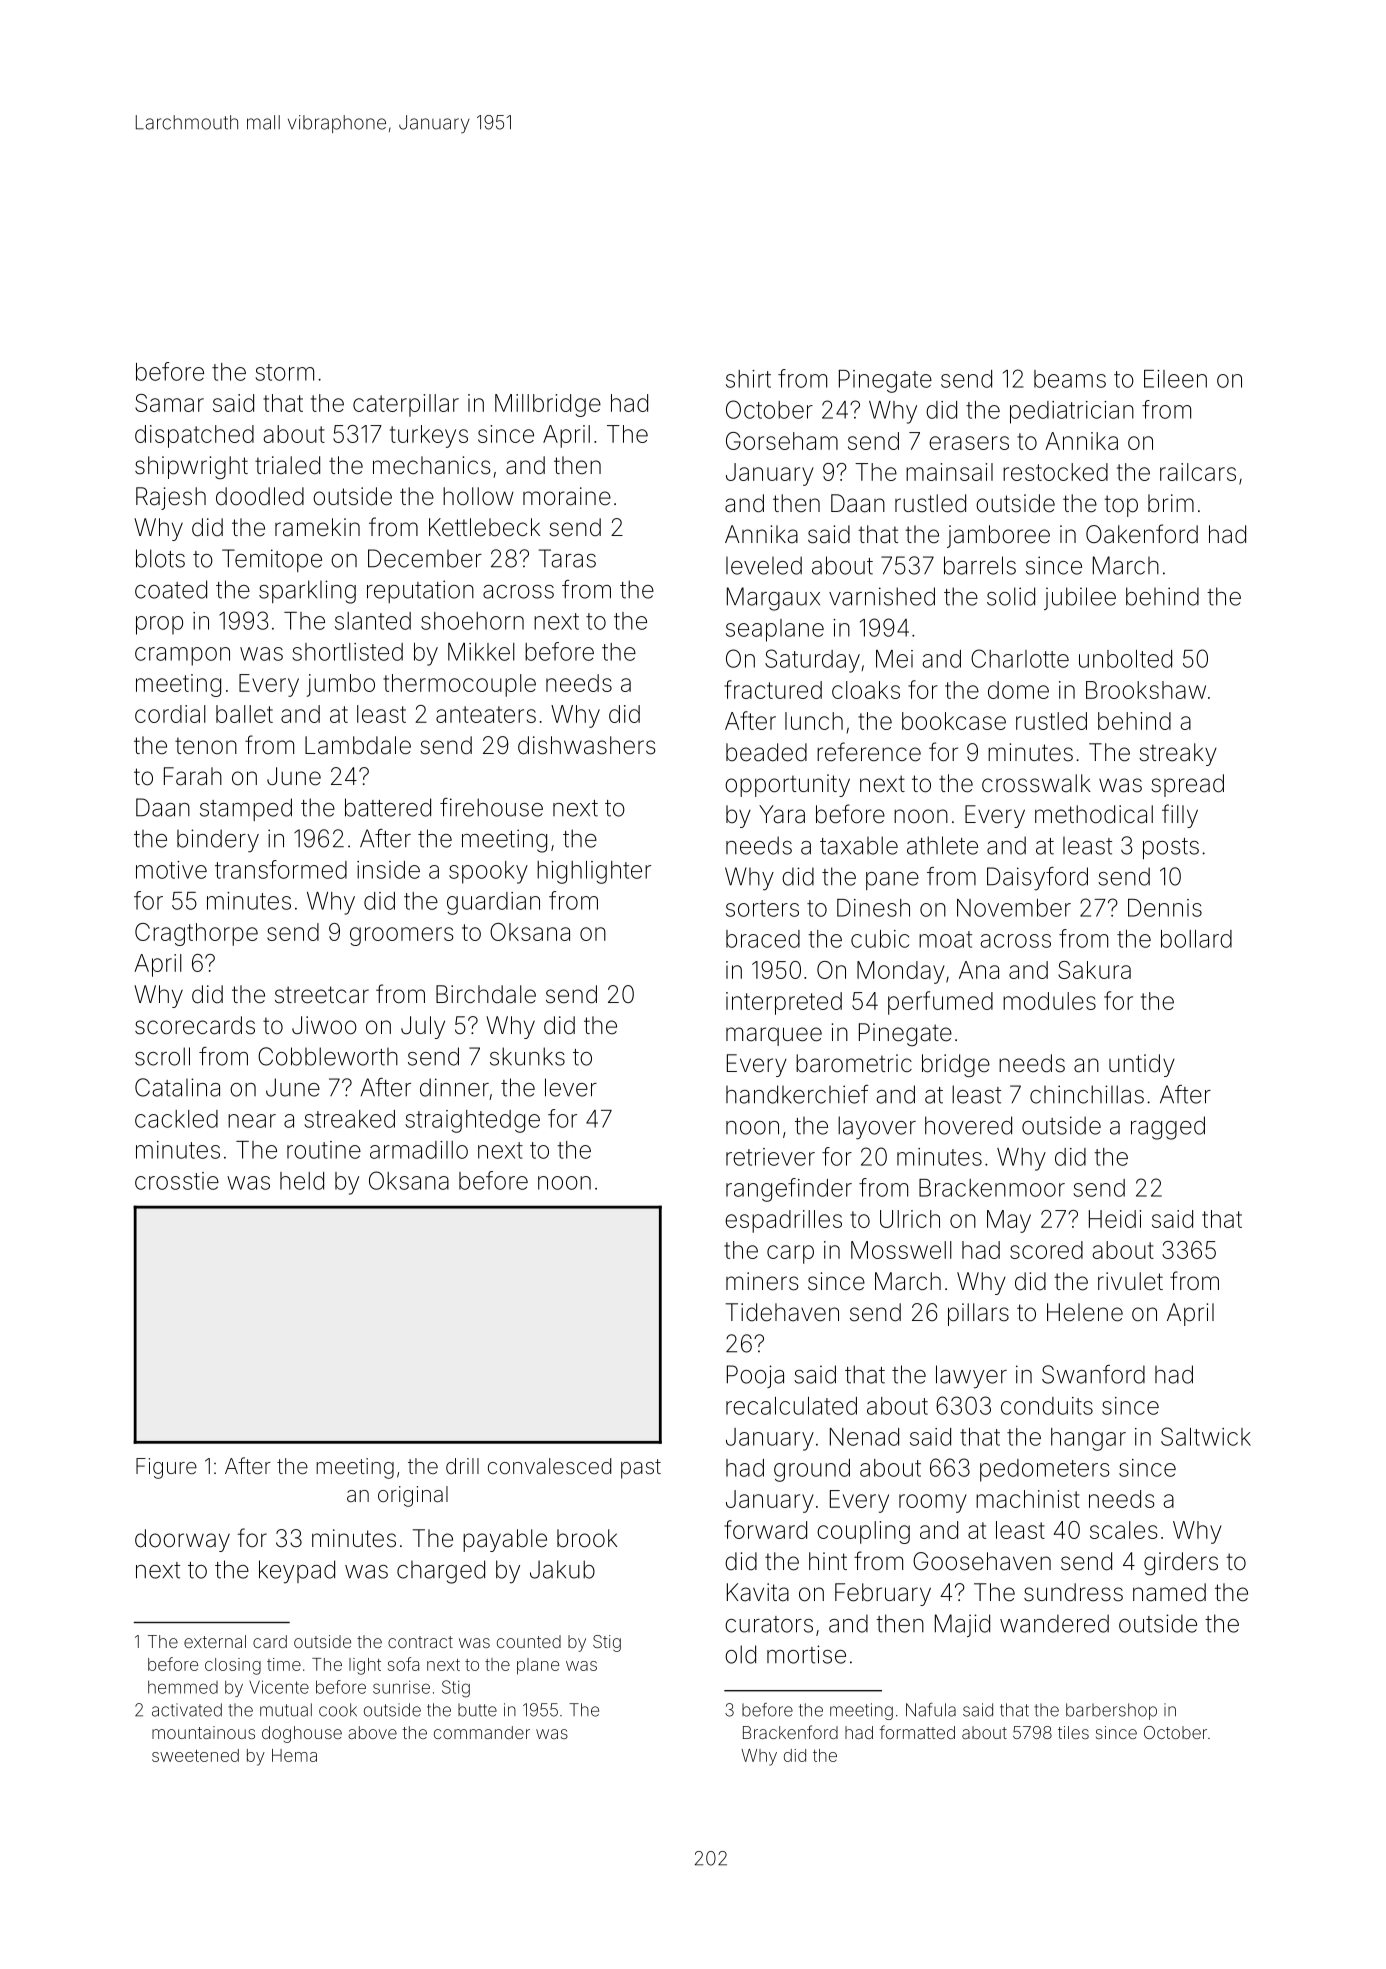 The width and height of the screenshot is (1386, 1969). Describe the element at coordinates (1070, 379) in the screenshot. I see `beams` at that location.
